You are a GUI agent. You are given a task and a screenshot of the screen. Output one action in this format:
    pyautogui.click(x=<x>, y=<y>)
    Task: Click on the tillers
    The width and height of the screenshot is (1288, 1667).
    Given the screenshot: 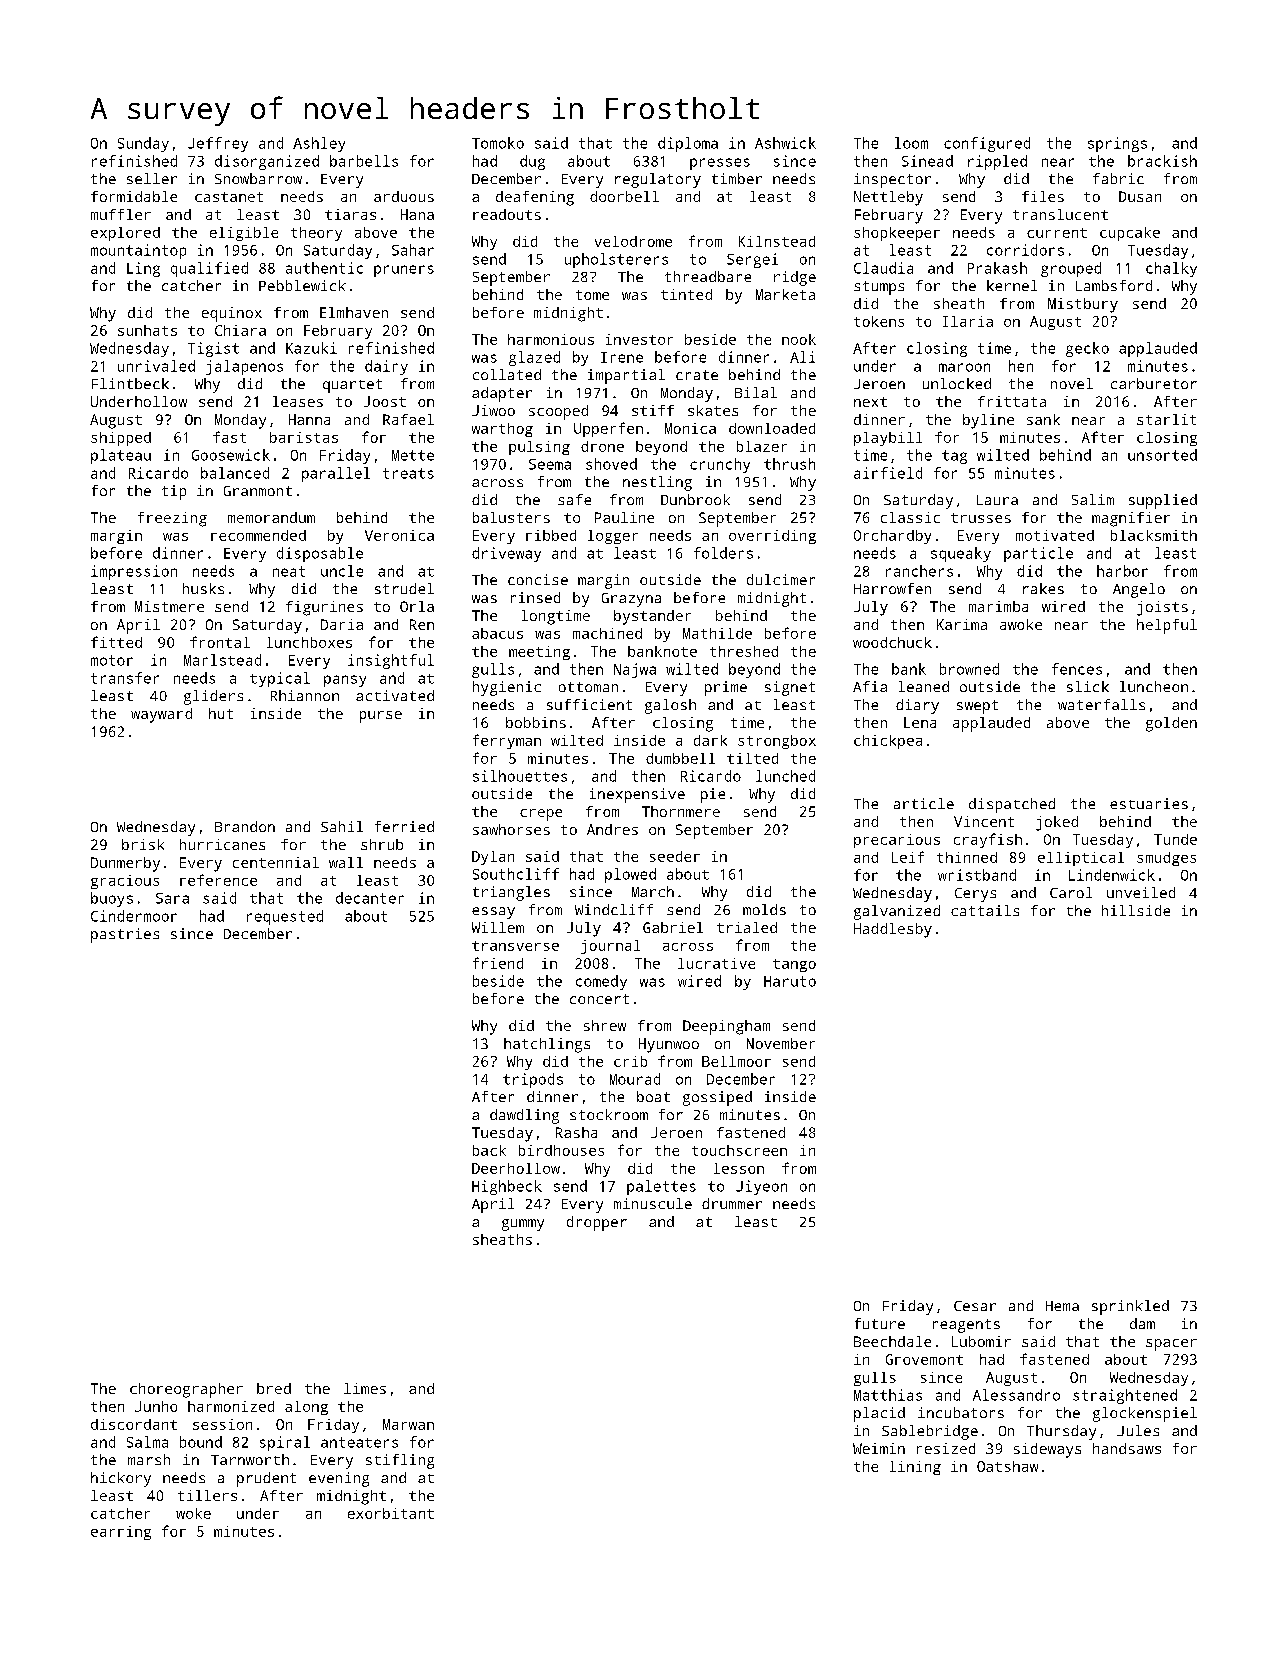 What is the action you would take?
    pyautogui.click(x=207, y=1495)
